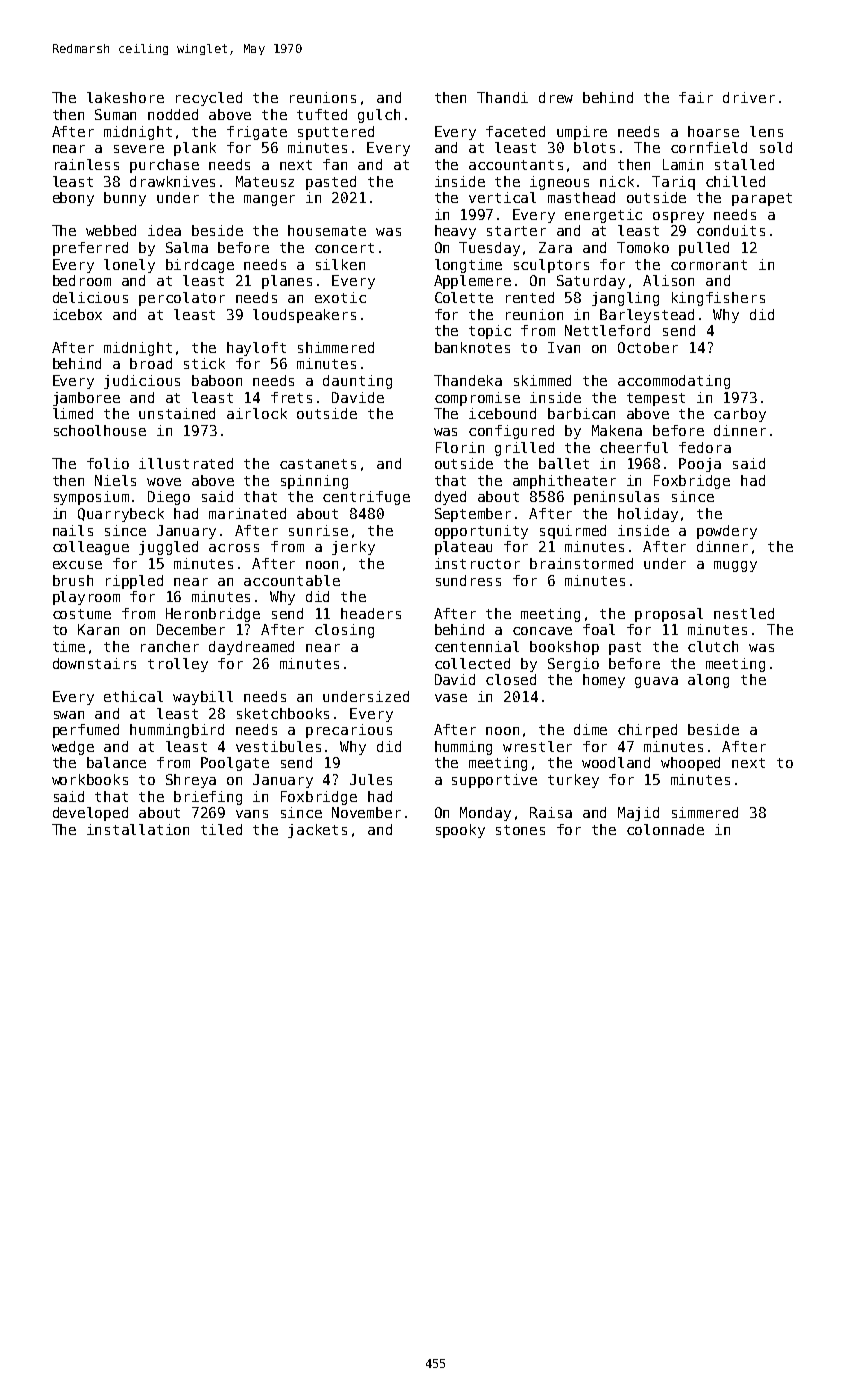 This image has width=849, height=1400. What do you see at coordinates (379, 116) in the image?
I see `gulch` at bounding box center [379, 116].
